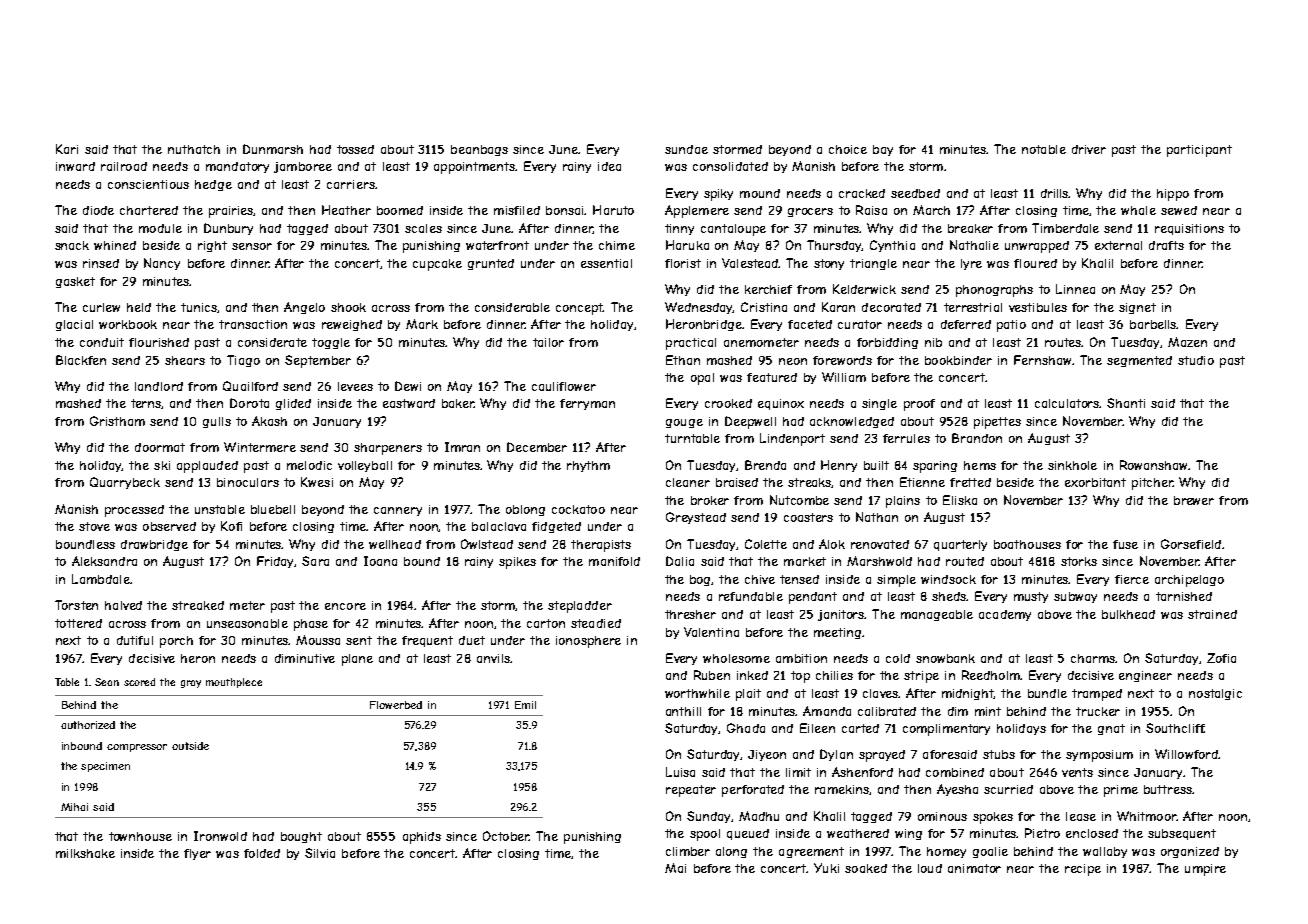  Describe the element at coordinates (88, 725) in the screenshot. I see `authorized` at that location.
